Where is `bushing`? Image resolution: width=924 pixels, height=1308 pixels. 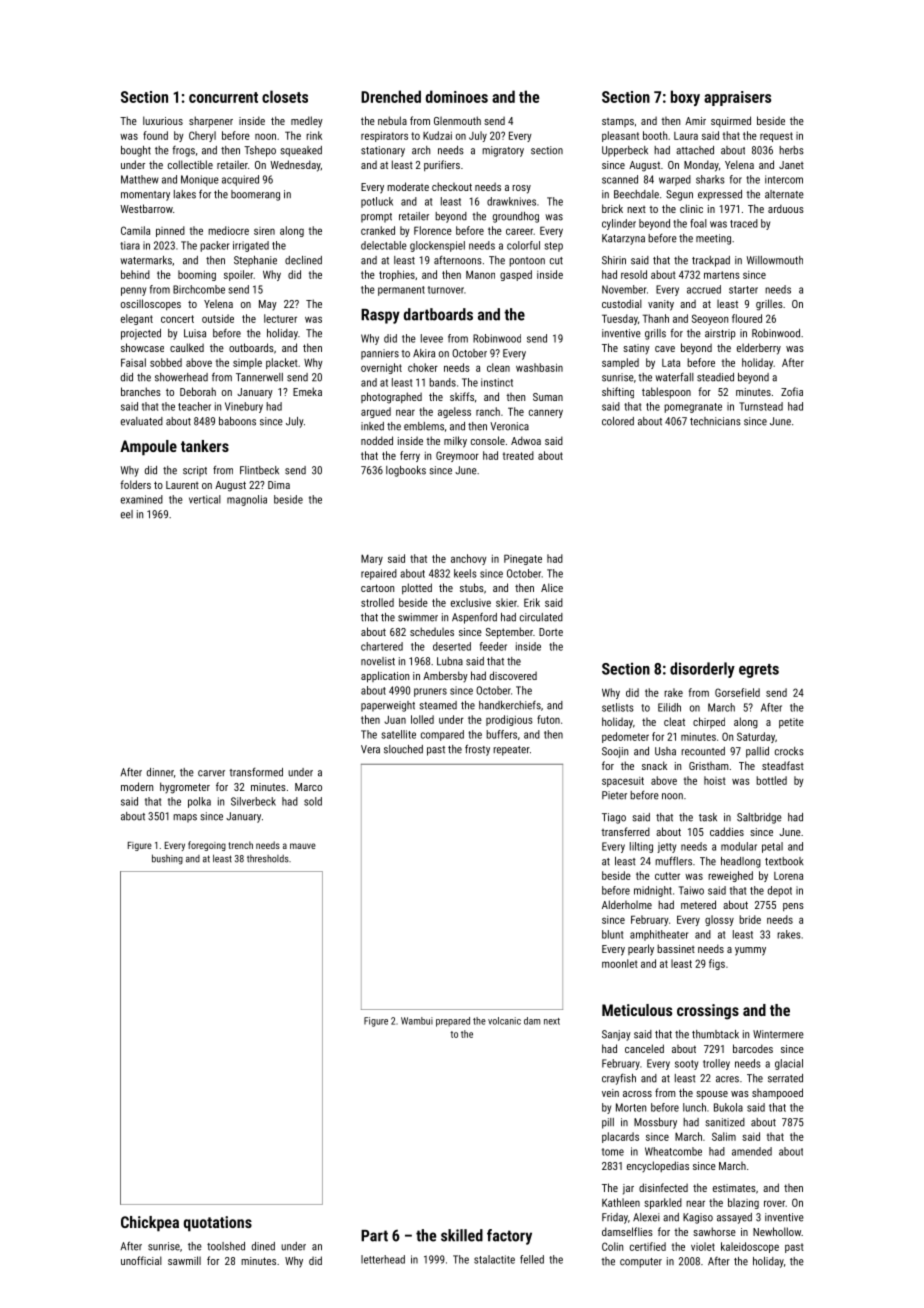
bushing is located at coordinates (167, 859).
